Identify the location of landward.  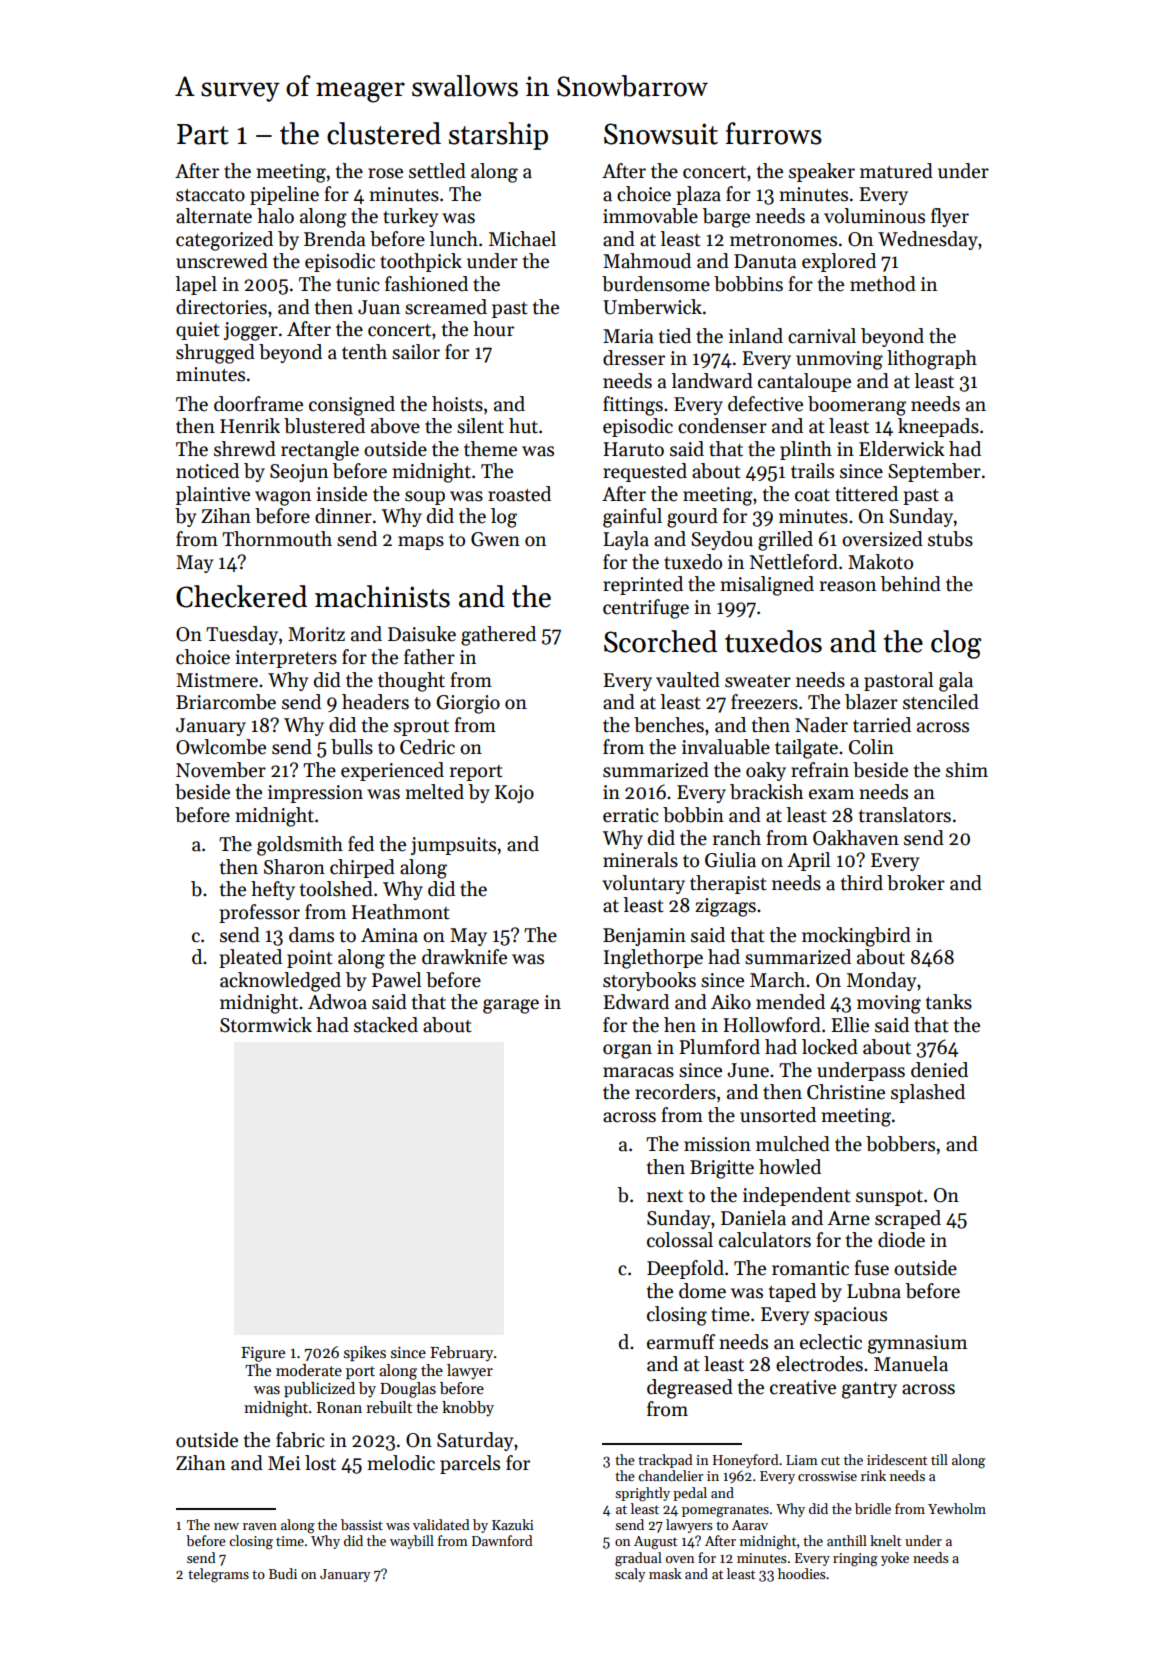
(712, 381).
